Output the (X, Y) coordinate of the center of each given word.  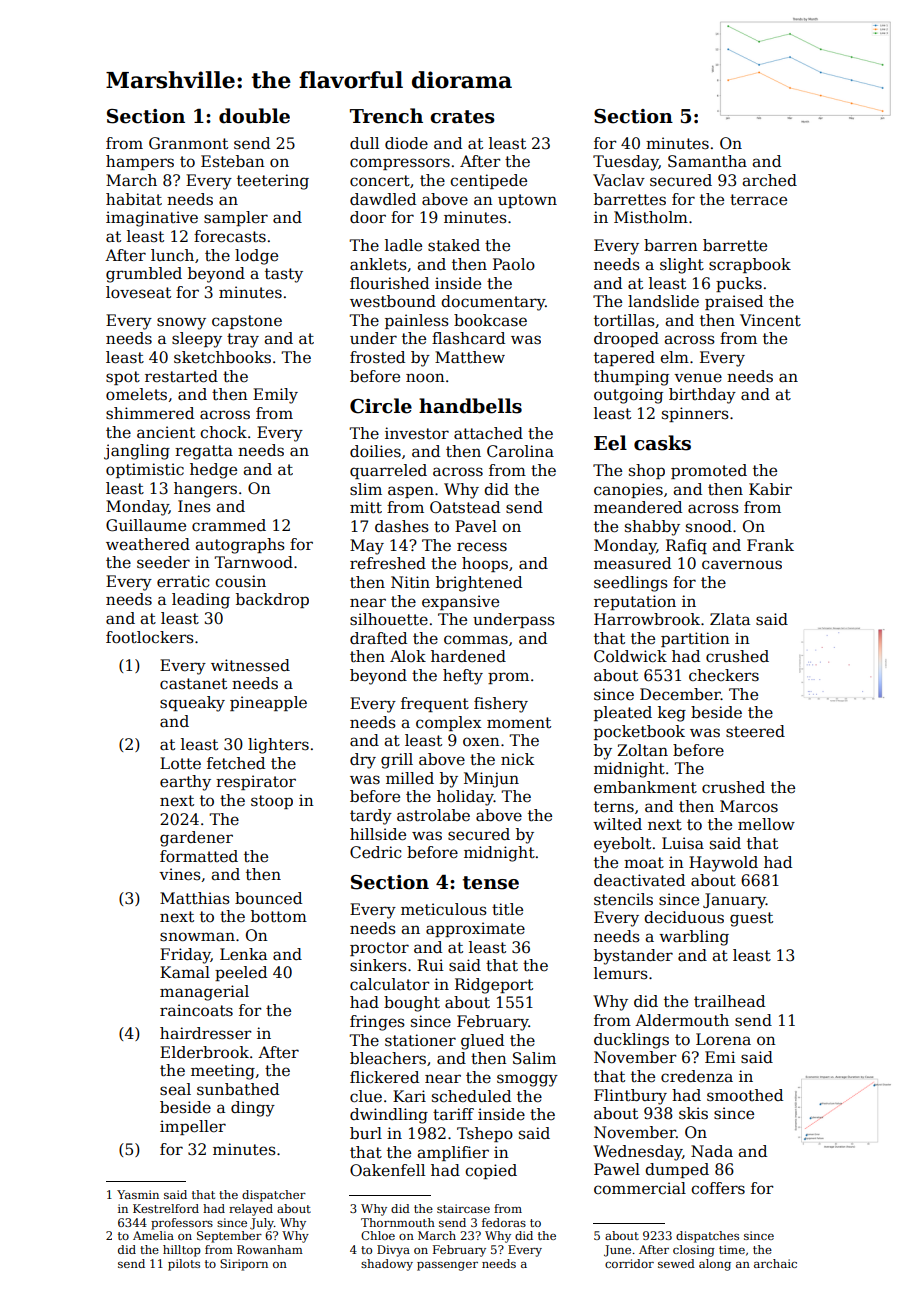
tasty (284, 275)
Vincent (770, 320)
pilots (184, 1265)
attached (488, 433)
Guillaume (146, 525)
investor (417, 433)
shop (647, 471)
